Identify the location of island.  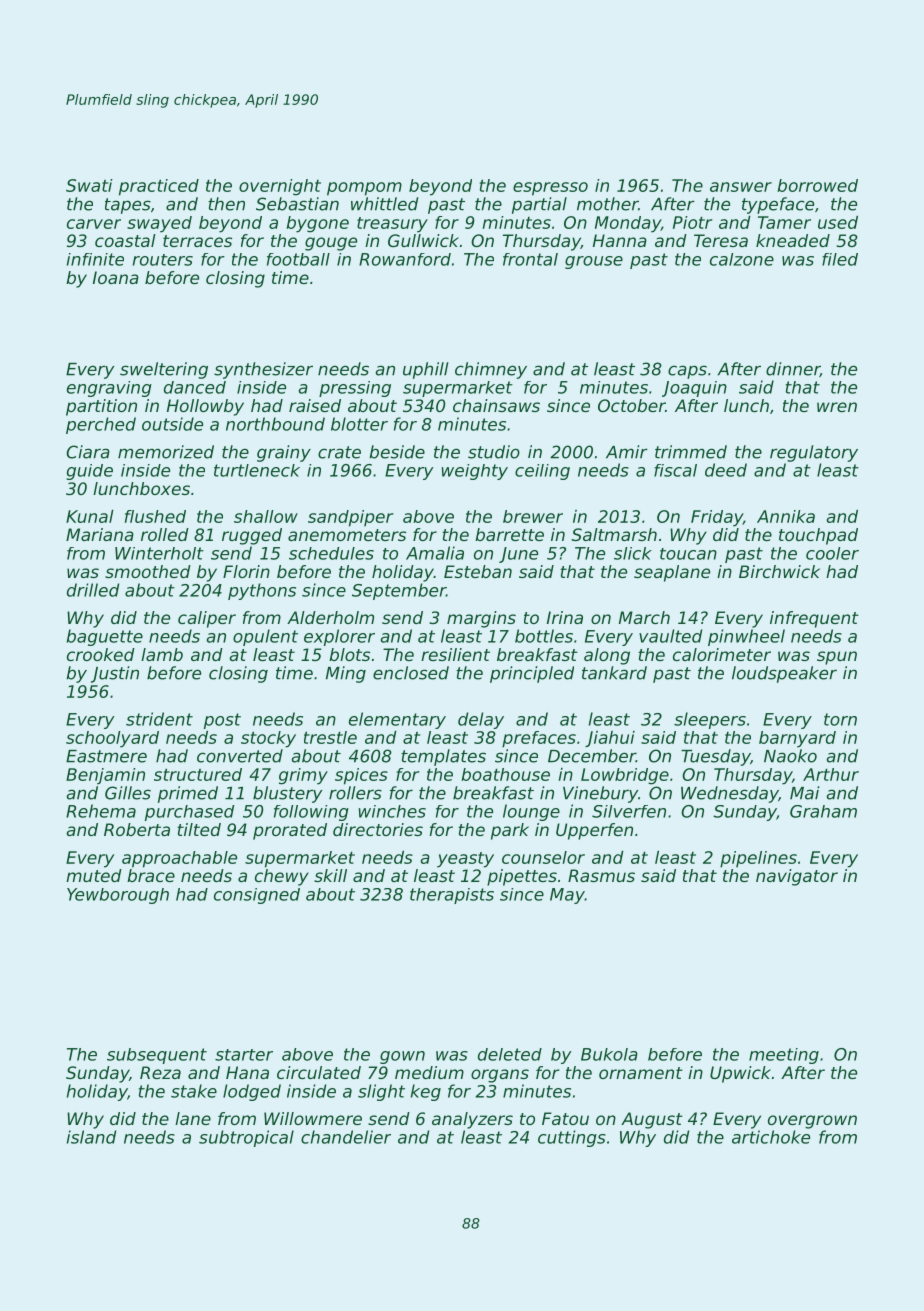
(91, 1137).
